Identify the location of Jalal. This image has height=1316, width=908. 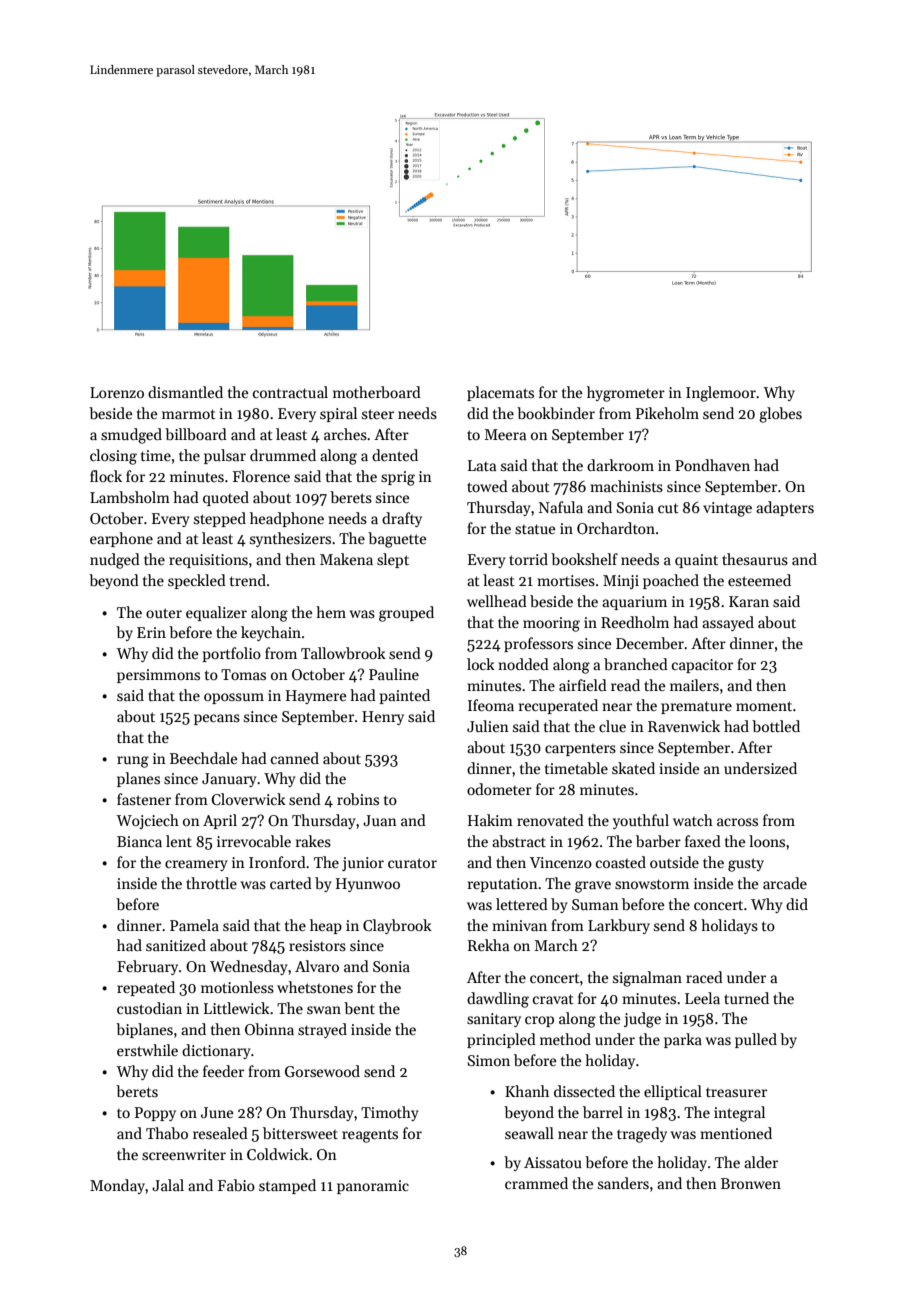
(168, 1185).
